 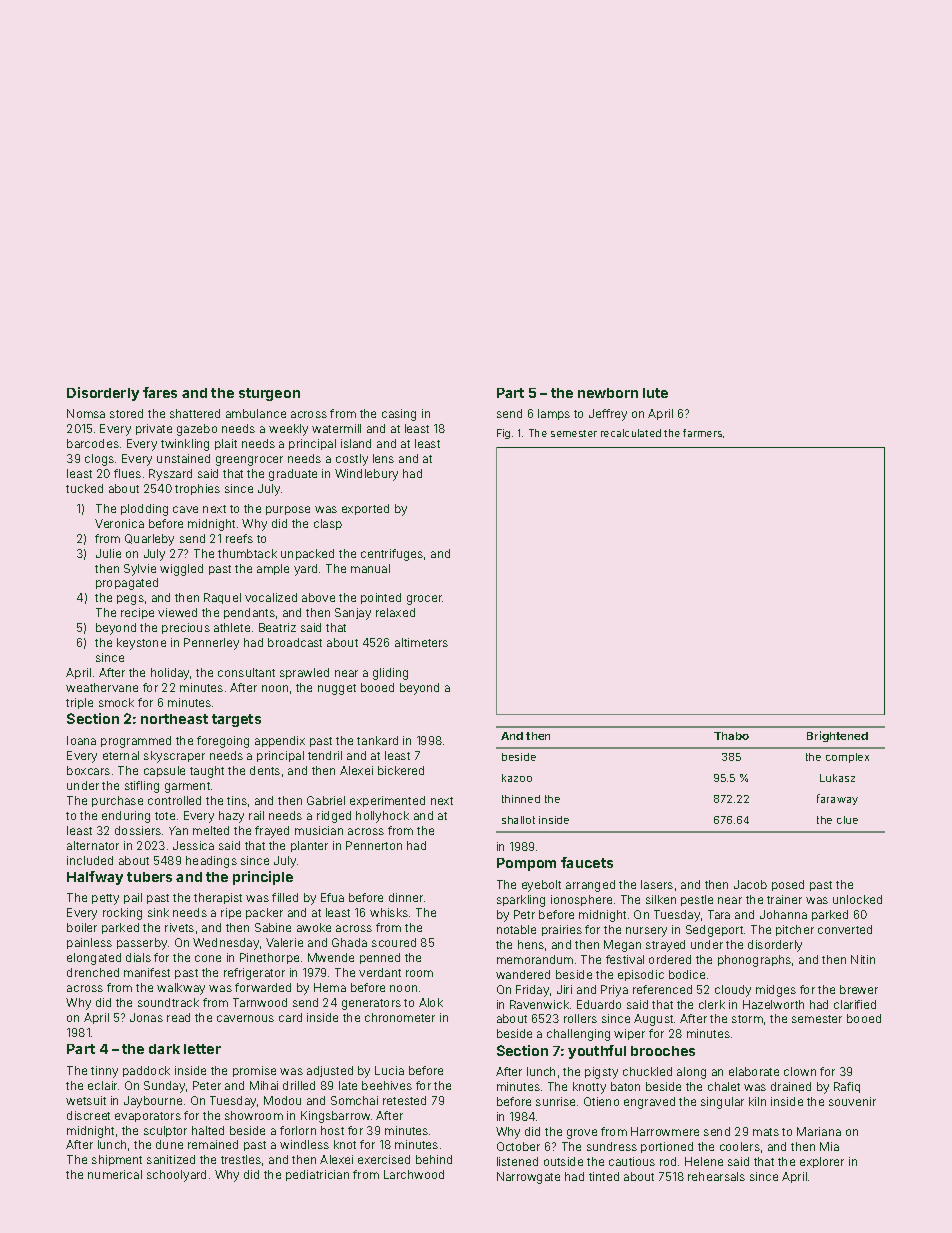 What do you see at coordinates (399, 415) in the page?
I see `casing` at bounding box center [399, 415].
